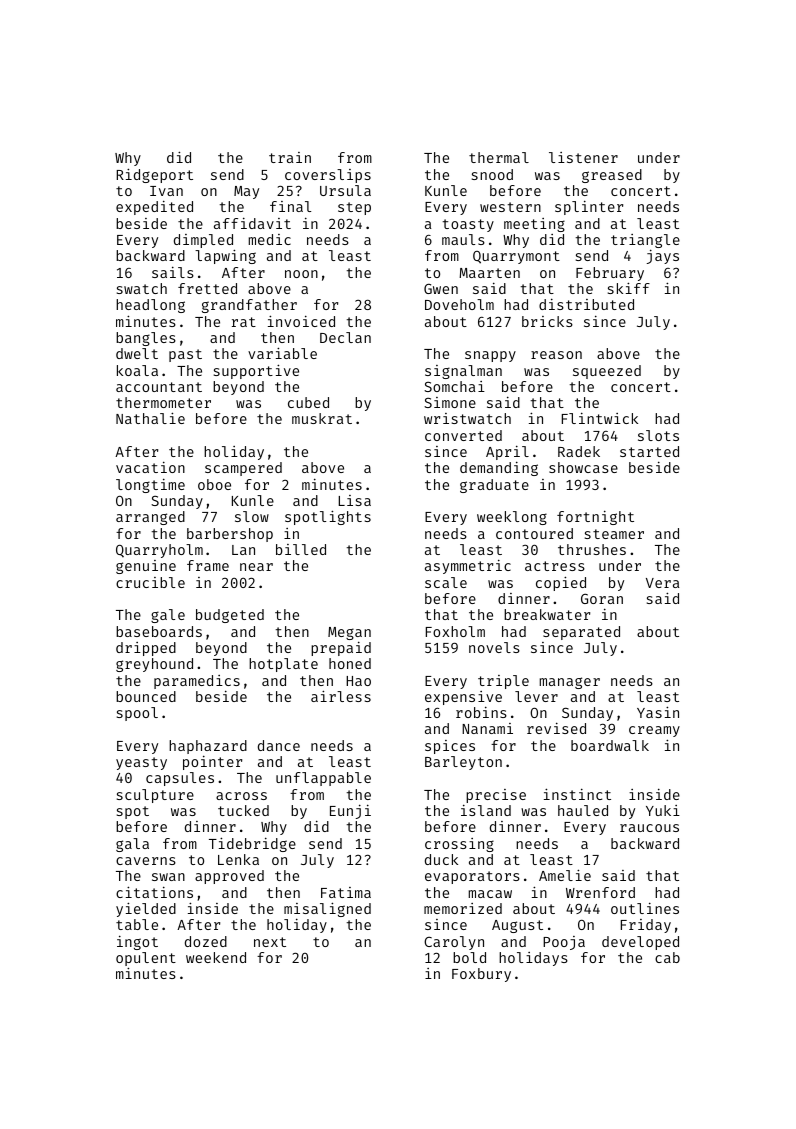  I want to click on coverslips, so click(328, 176).
